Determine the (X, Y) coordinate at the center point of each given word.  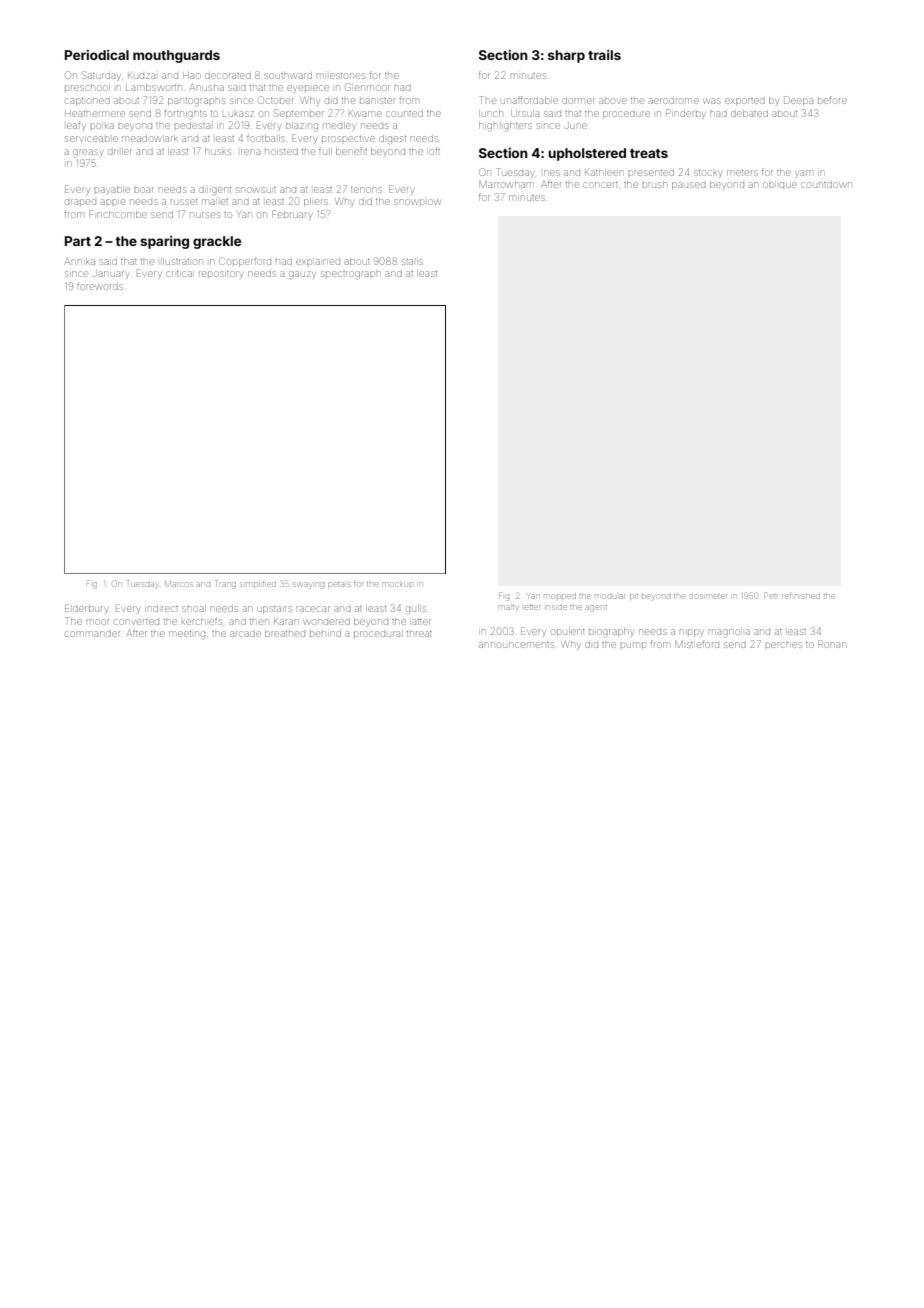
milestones (341, 76)
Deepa (798, 101)
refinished (801, 596)
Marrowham (506, 184)
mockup (398, 584)
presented (651, 173)
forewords (99, 286)
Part (78, 241)
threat (419, 634)
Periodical (97, 55)
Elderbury (86, 609)
